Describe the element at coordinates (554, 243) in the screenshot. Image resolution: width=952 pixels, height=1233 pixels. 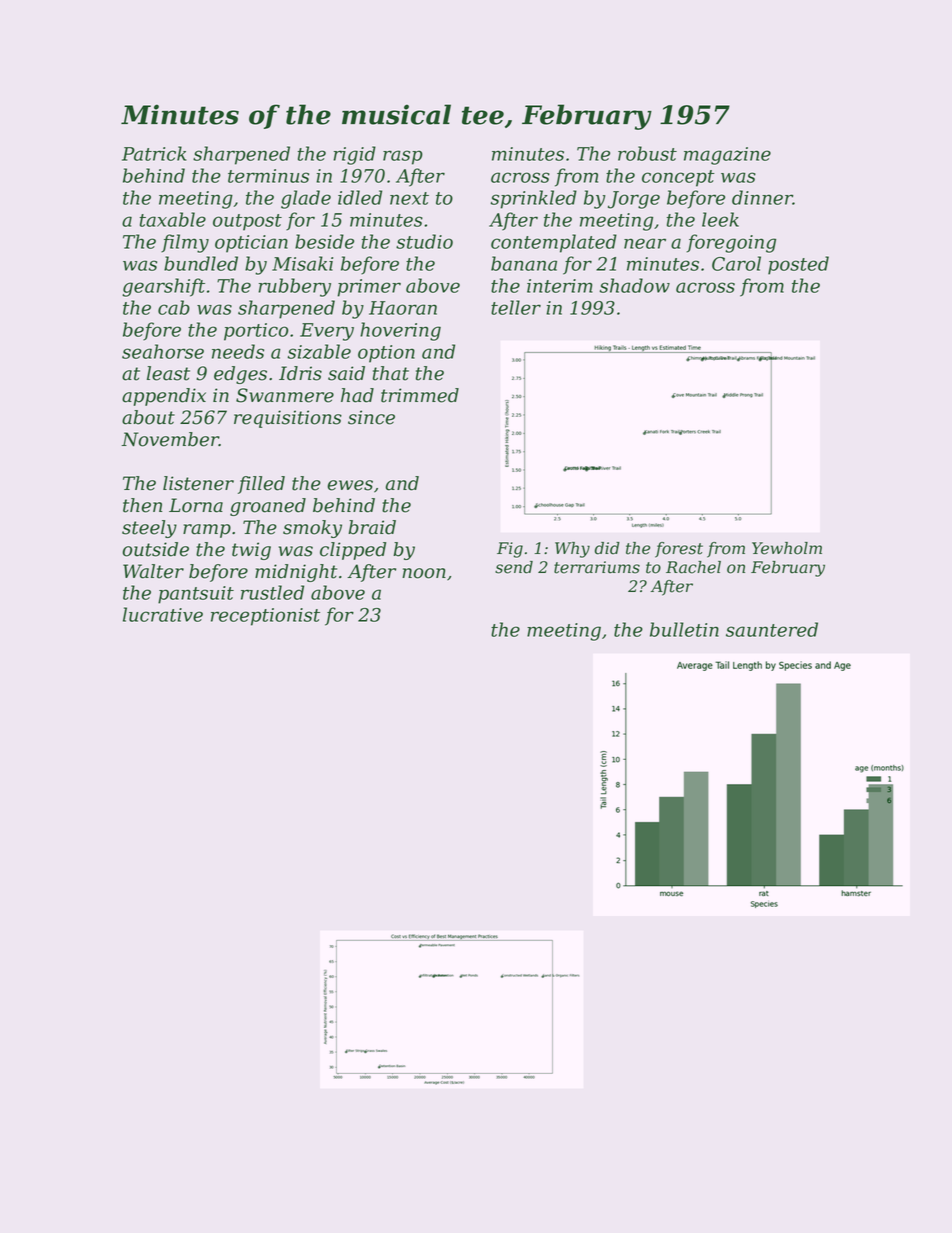
I see `contemplated` at that location.
